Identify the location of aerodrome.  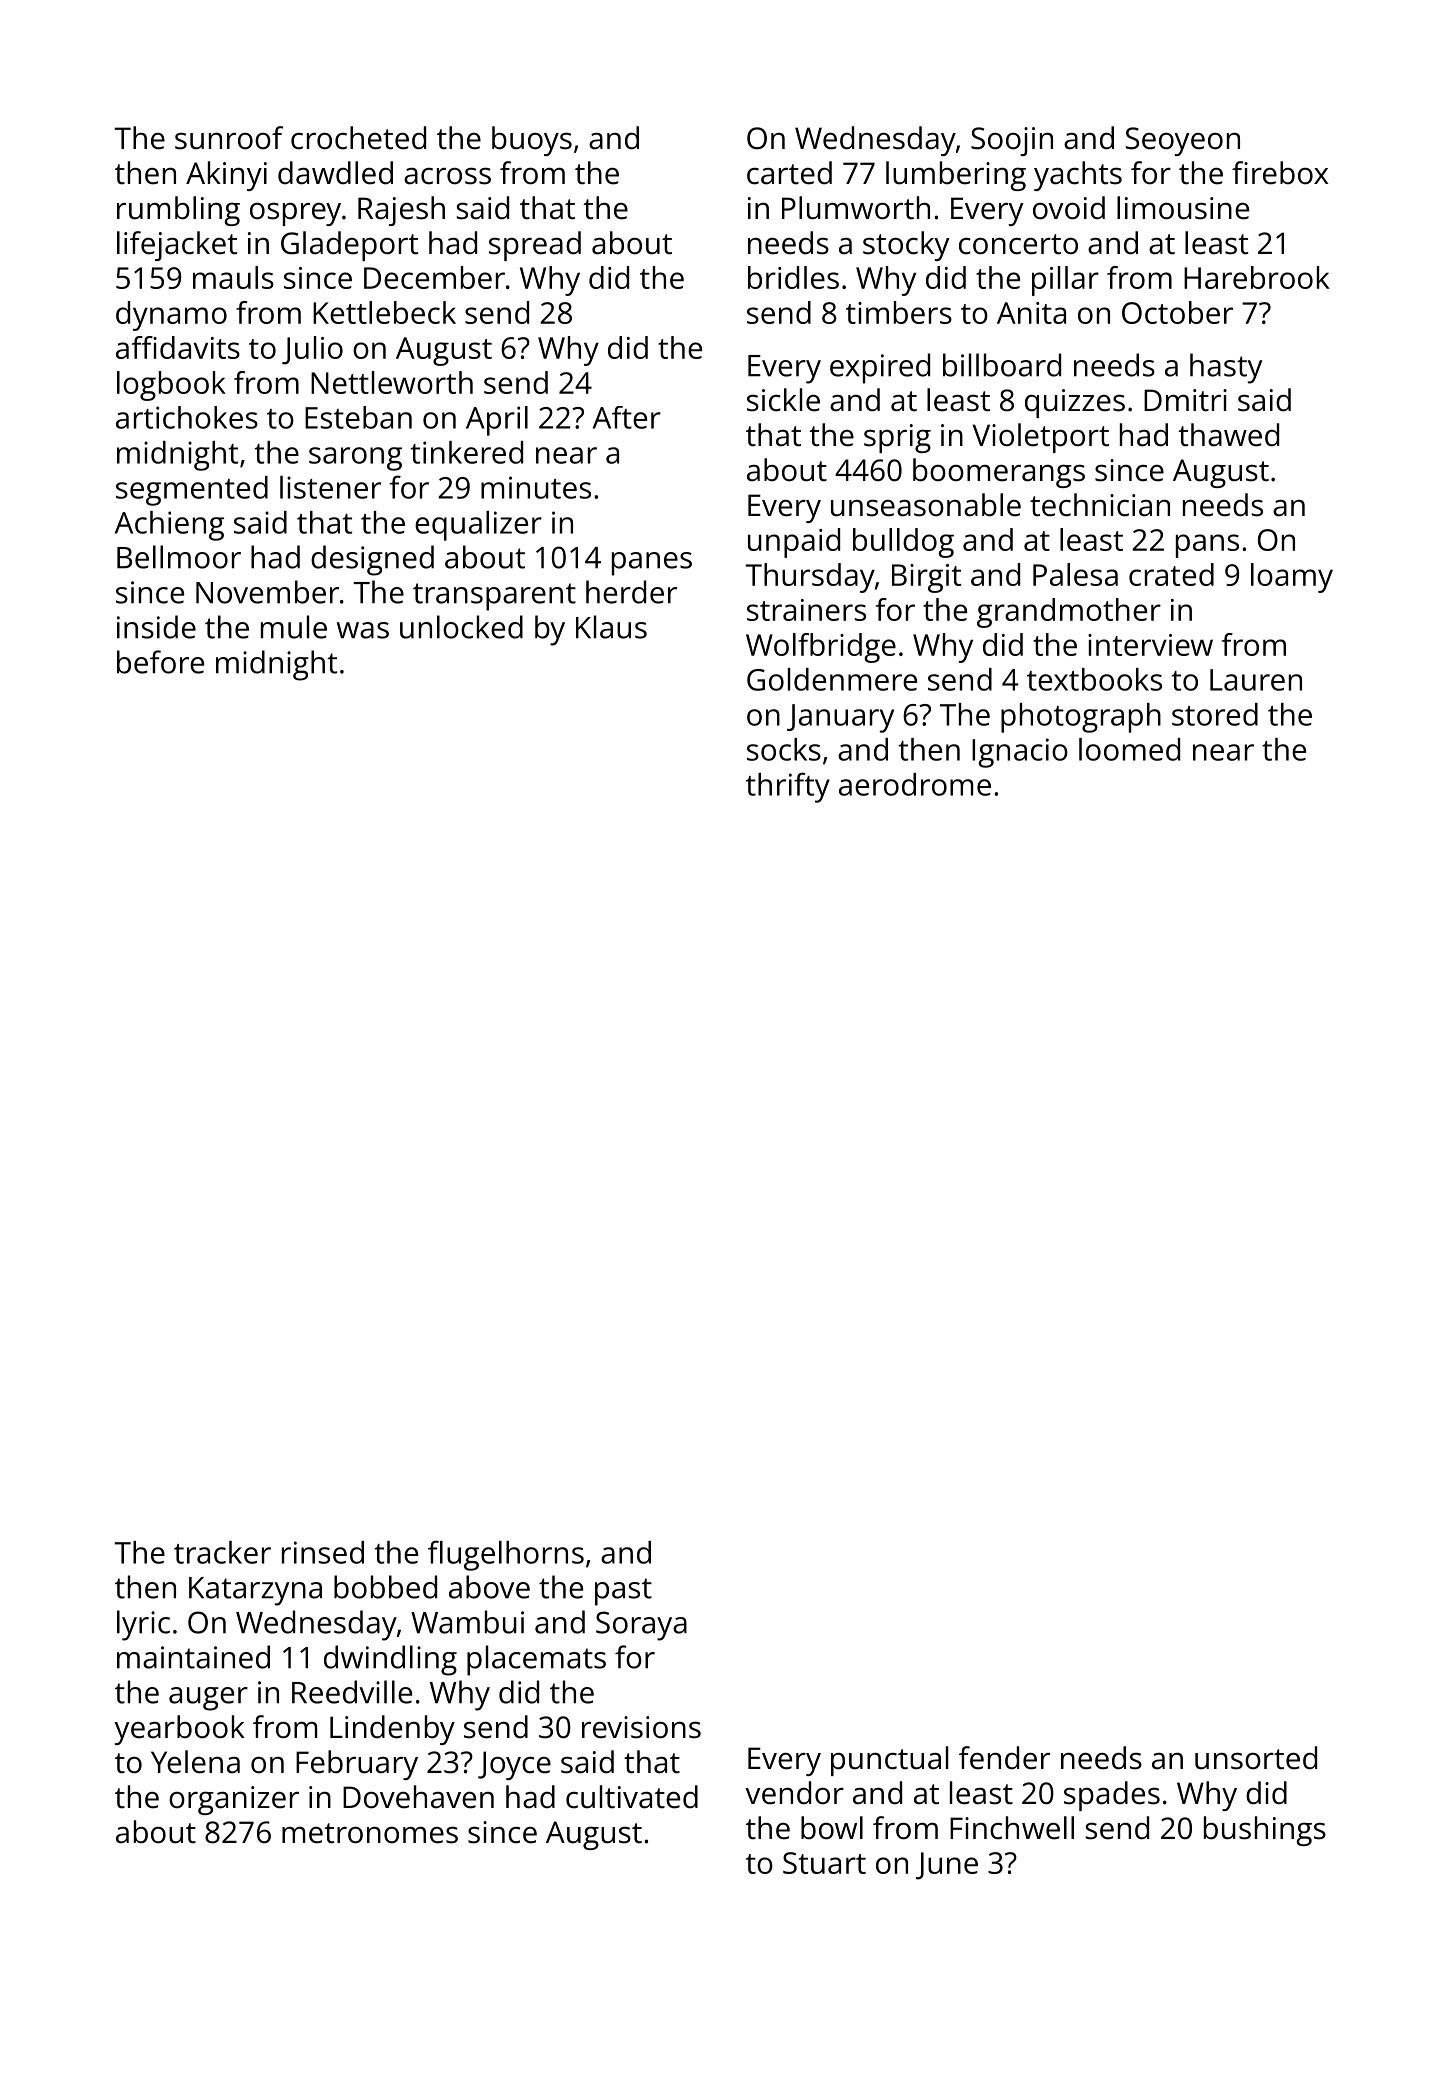
(915, 784).
